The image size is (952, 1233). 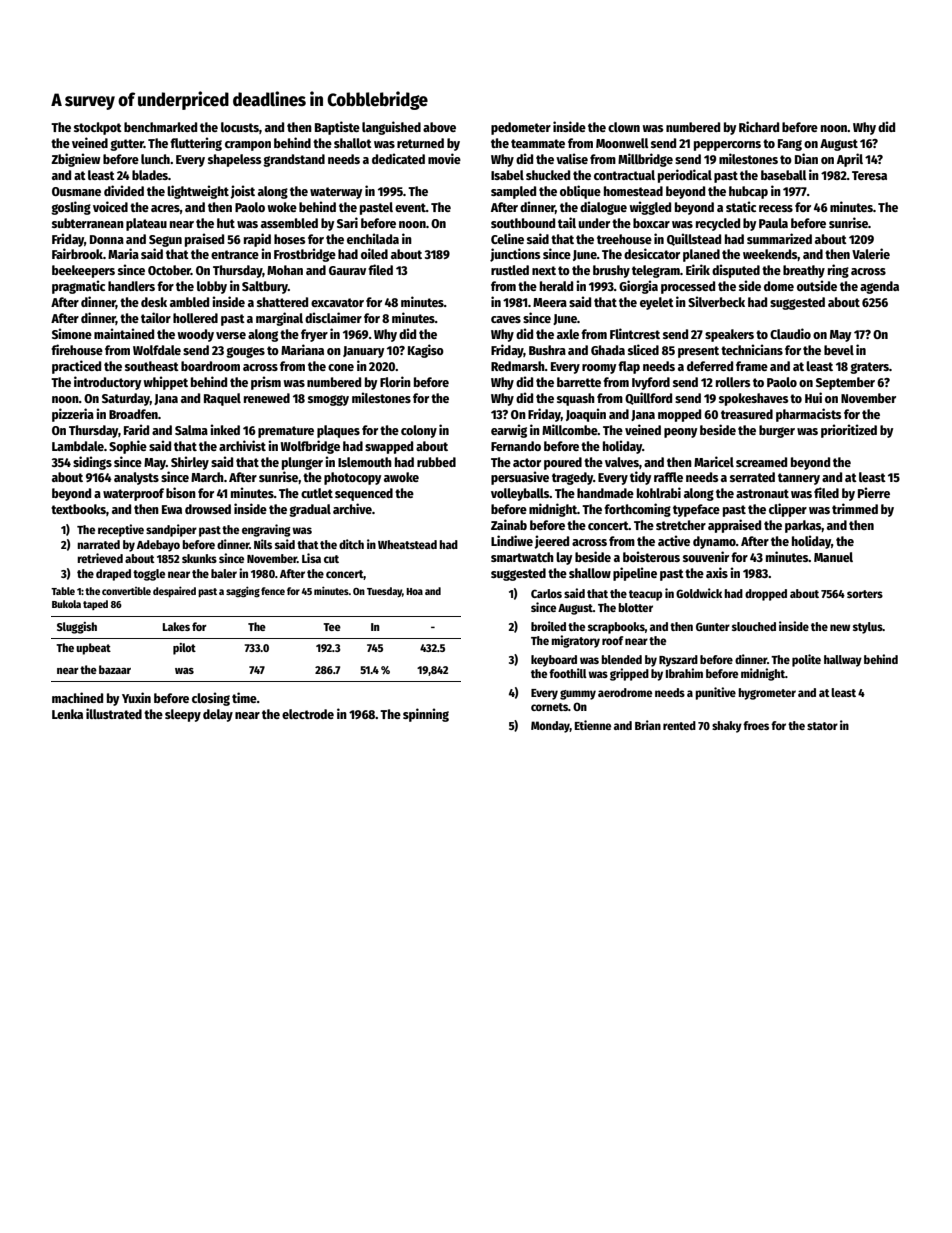 What do you see at coordinates (78, 509) in the screenshot?
I see `textbooks` at bounding box center [78, 509].
